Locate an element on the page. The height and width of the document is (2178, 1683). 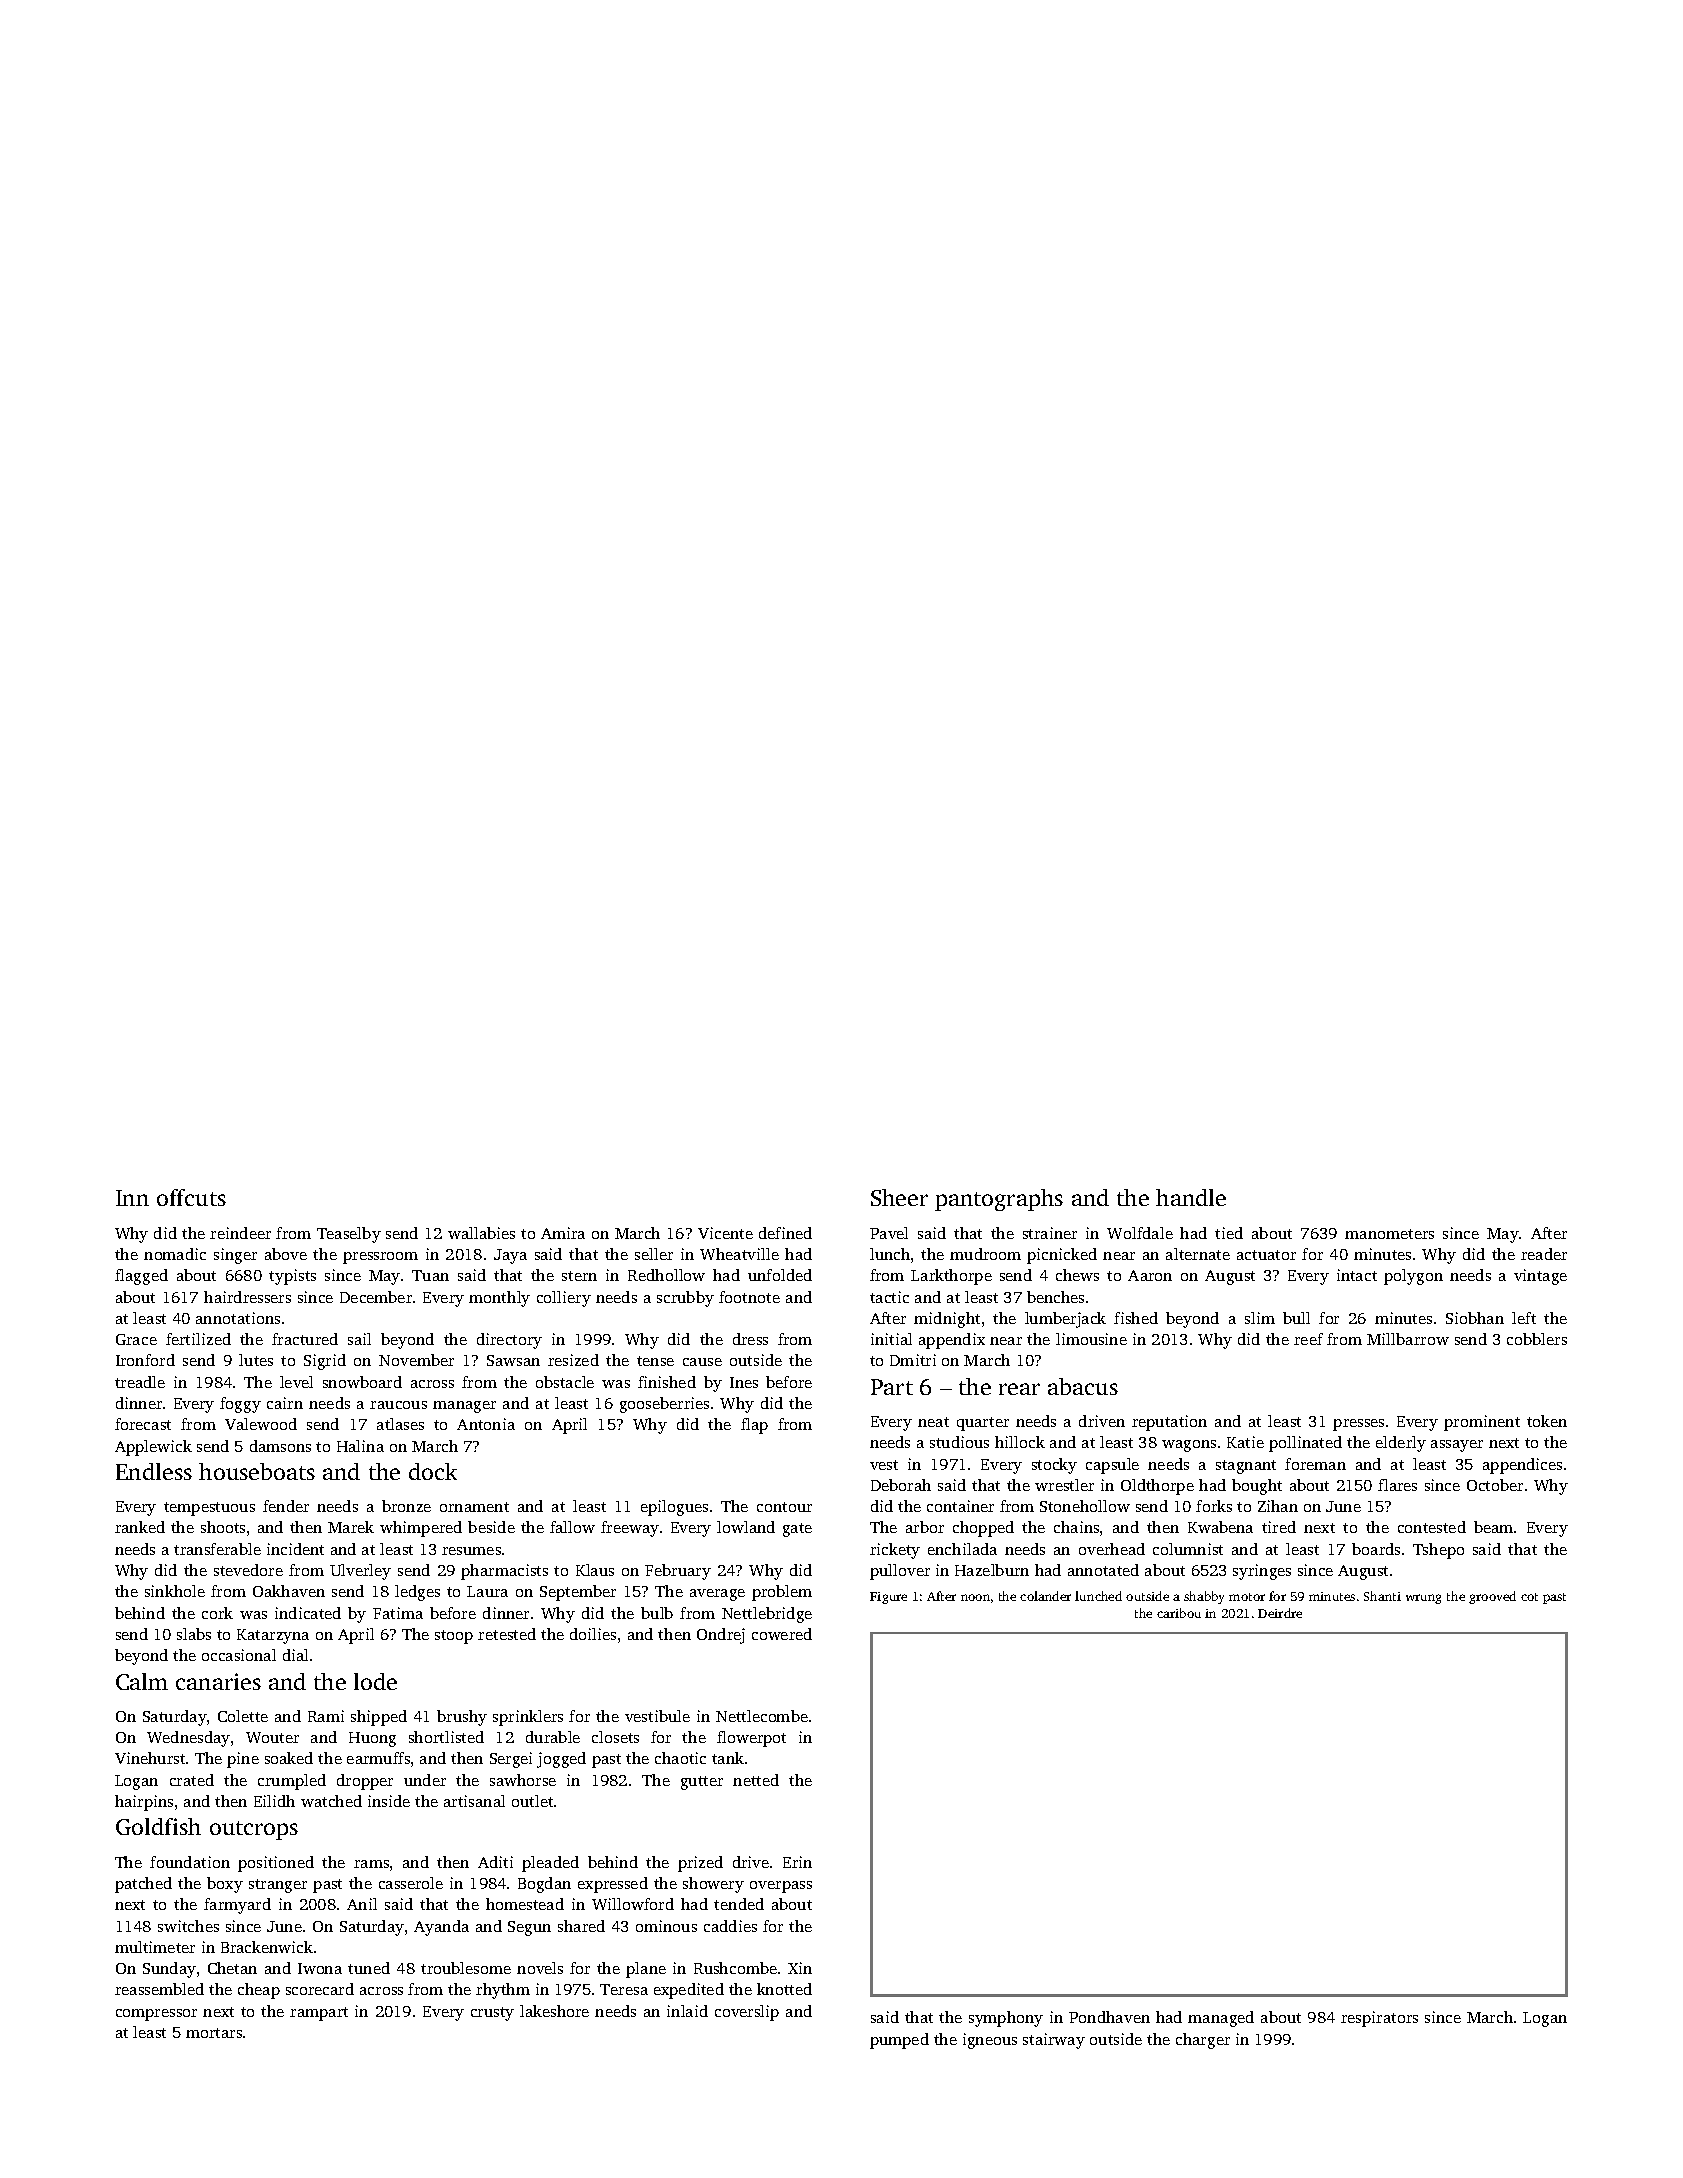
Calm is located at coordinates (142, 1681).
